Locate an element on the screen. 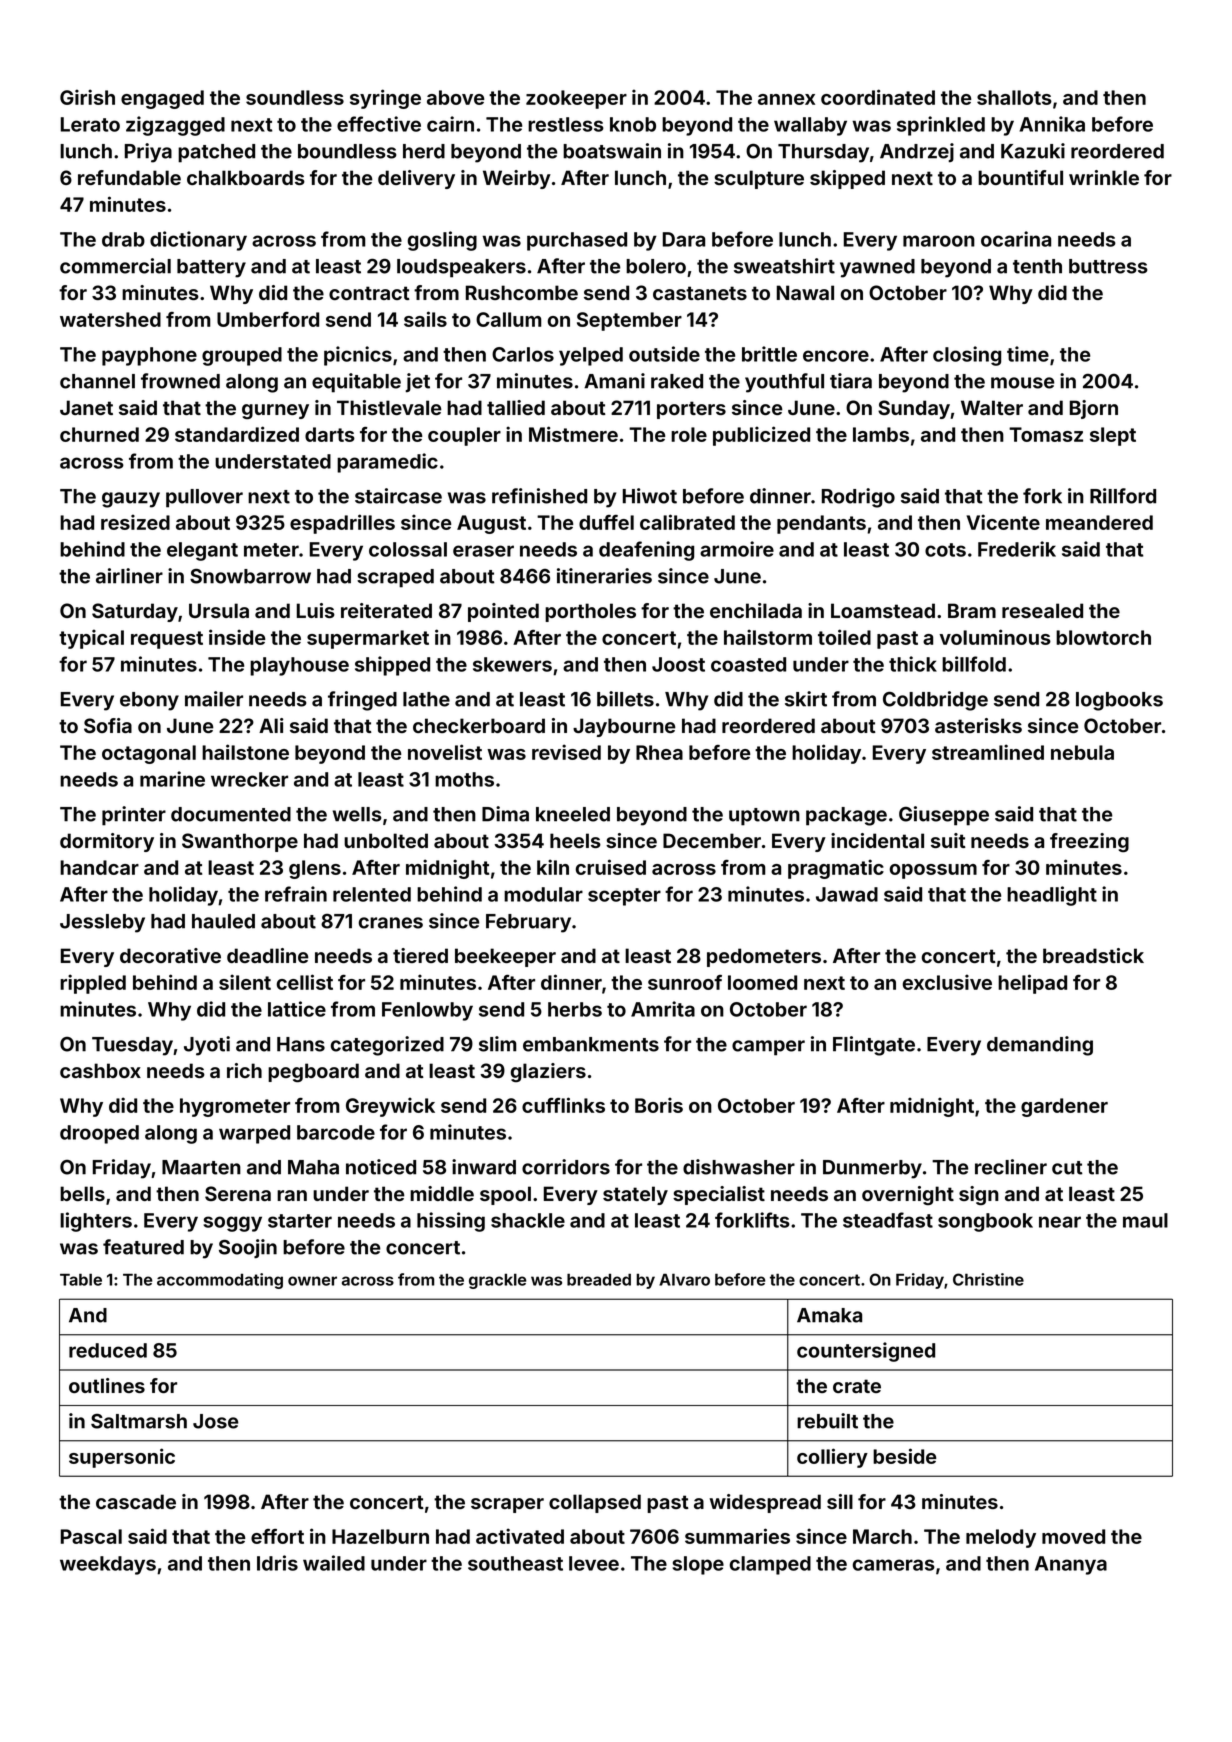 Image resolution: width=1232 pixels, height=1742 pixels. syringe is located at coordinates (385, 99).
